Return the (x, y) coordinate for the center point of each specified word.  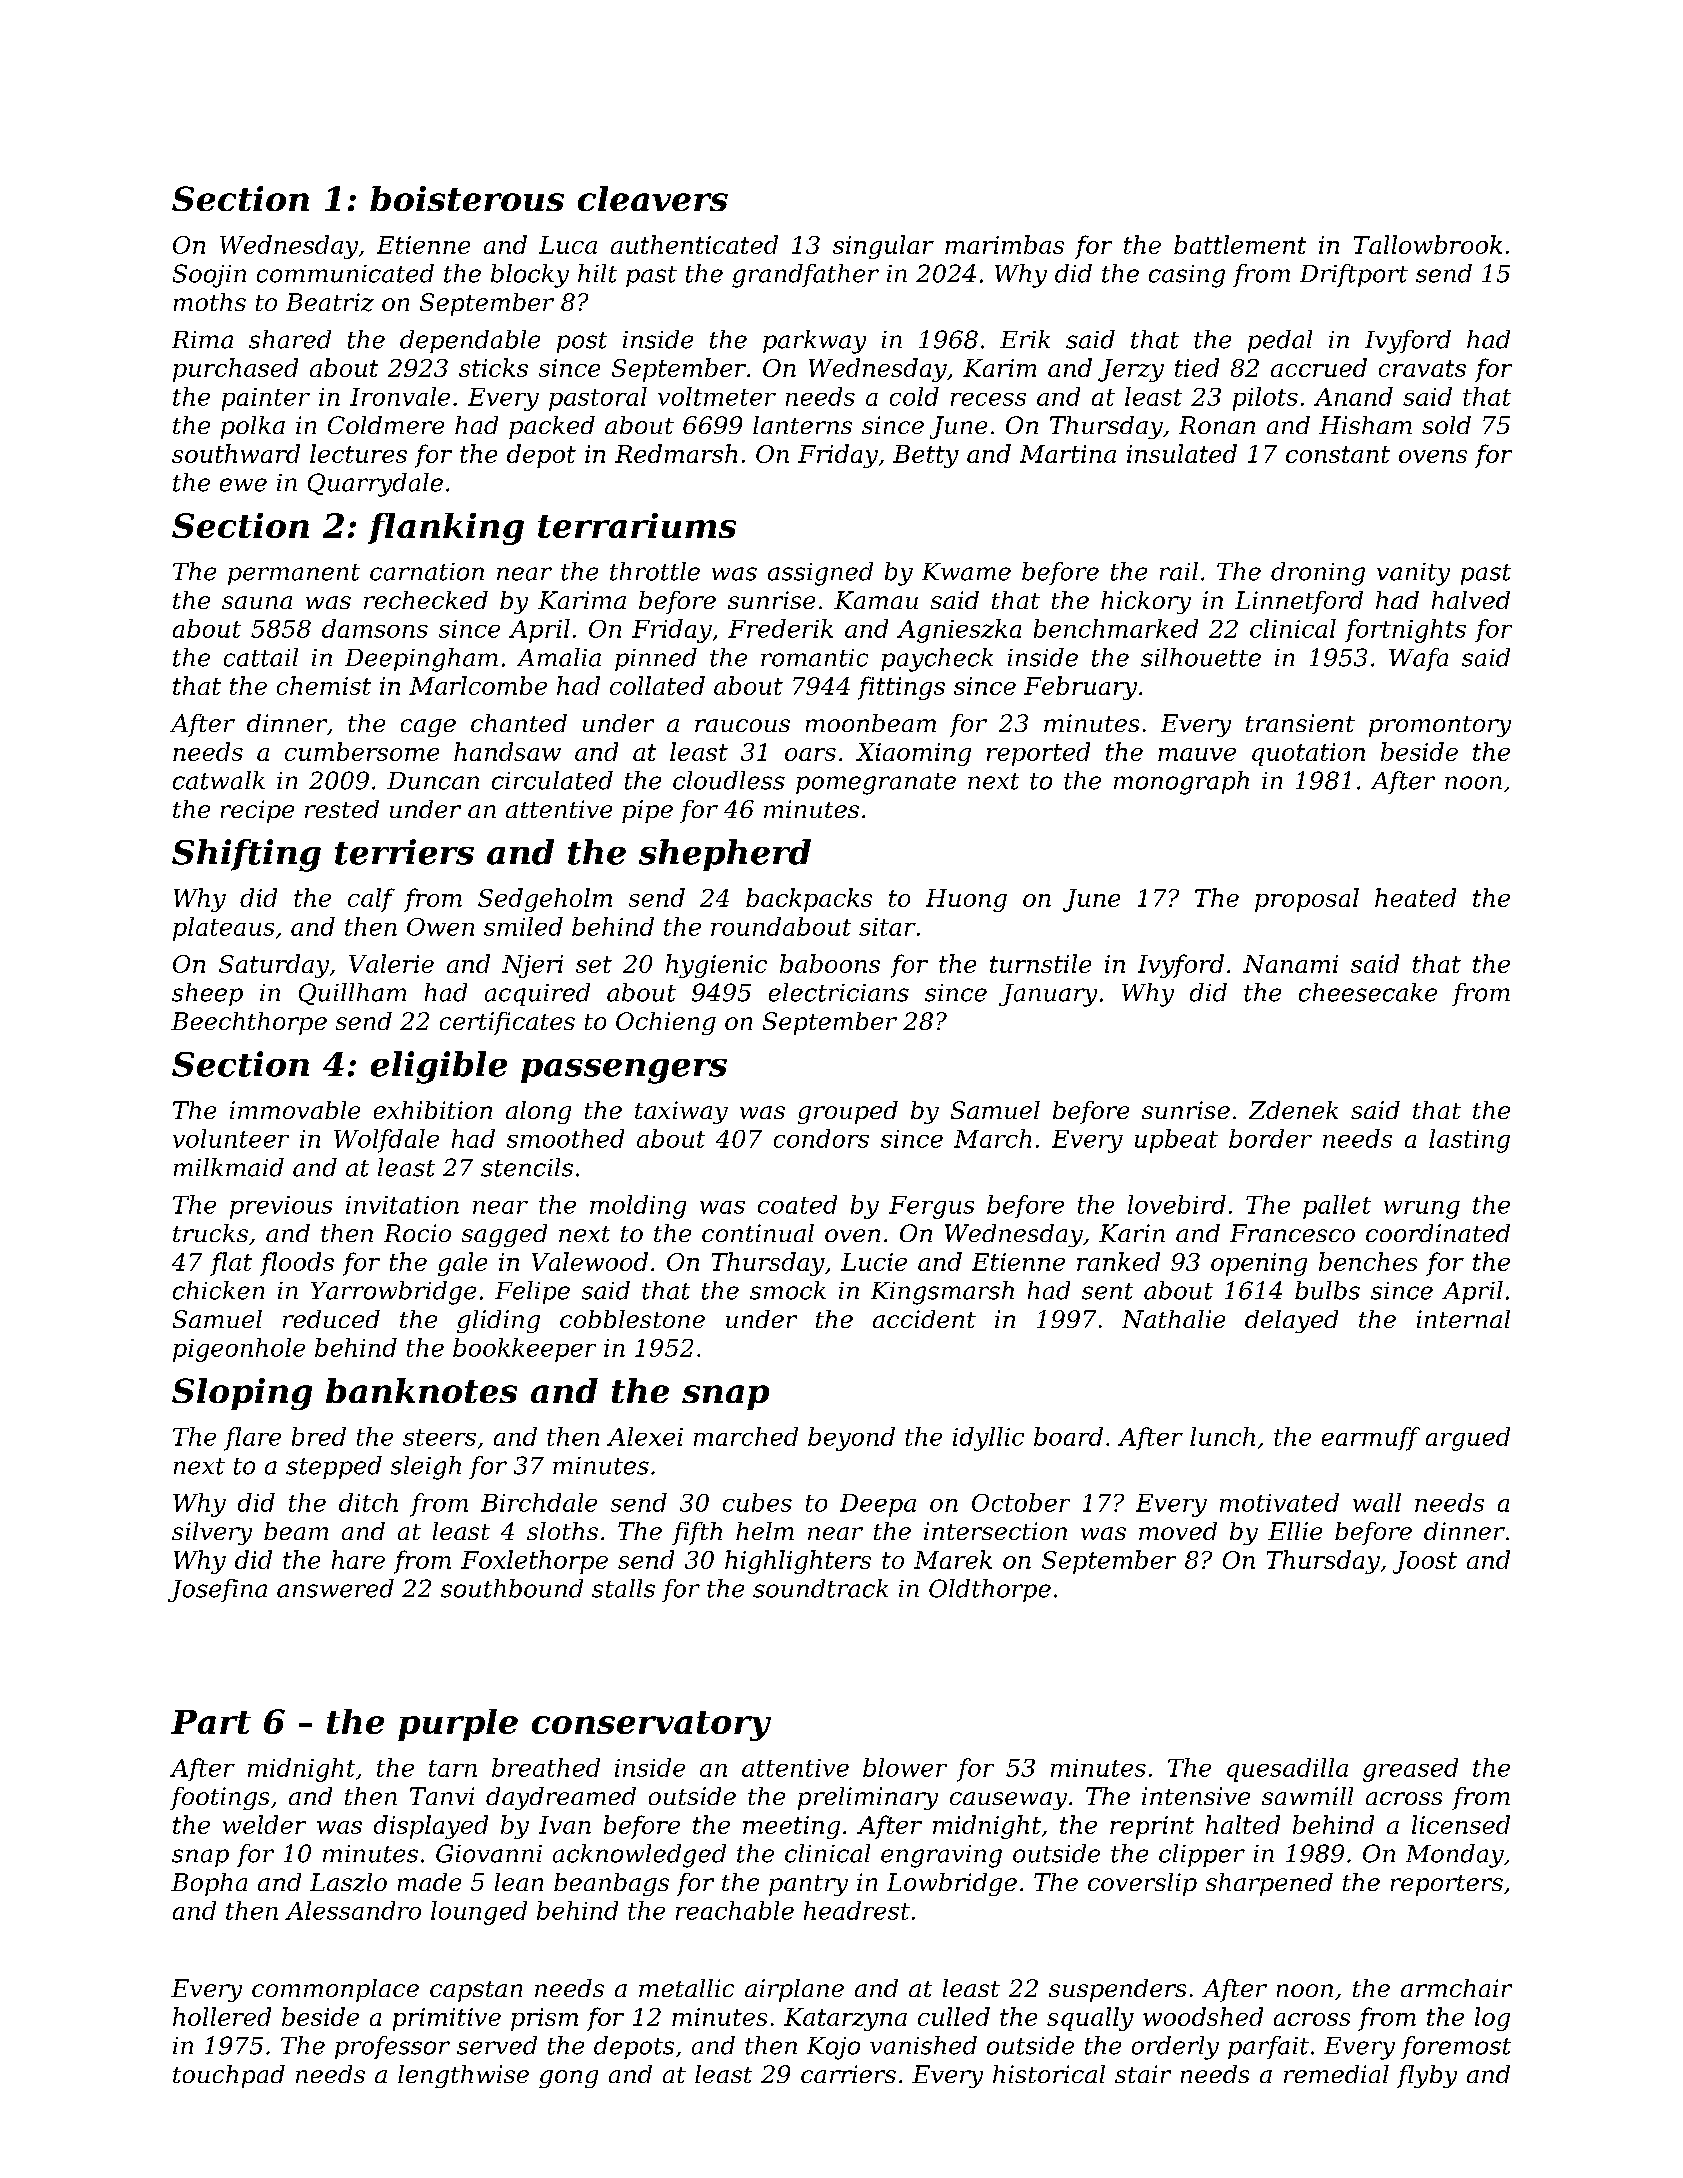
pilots (1265, 399)
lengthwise (463, 2076)
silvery (212, 1533)
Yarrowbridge (393, 1293)
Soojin (209, 276)
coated (797, 1204)
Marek (953, 1559)
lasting (1469, 1141)
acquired (537, 994)
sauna (257, 602)
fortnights (1405, 631)
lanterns (802, 425)
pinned (656, 659)
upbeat (1176, 1141)
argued (1468, 1439)
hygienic (716, 966)
